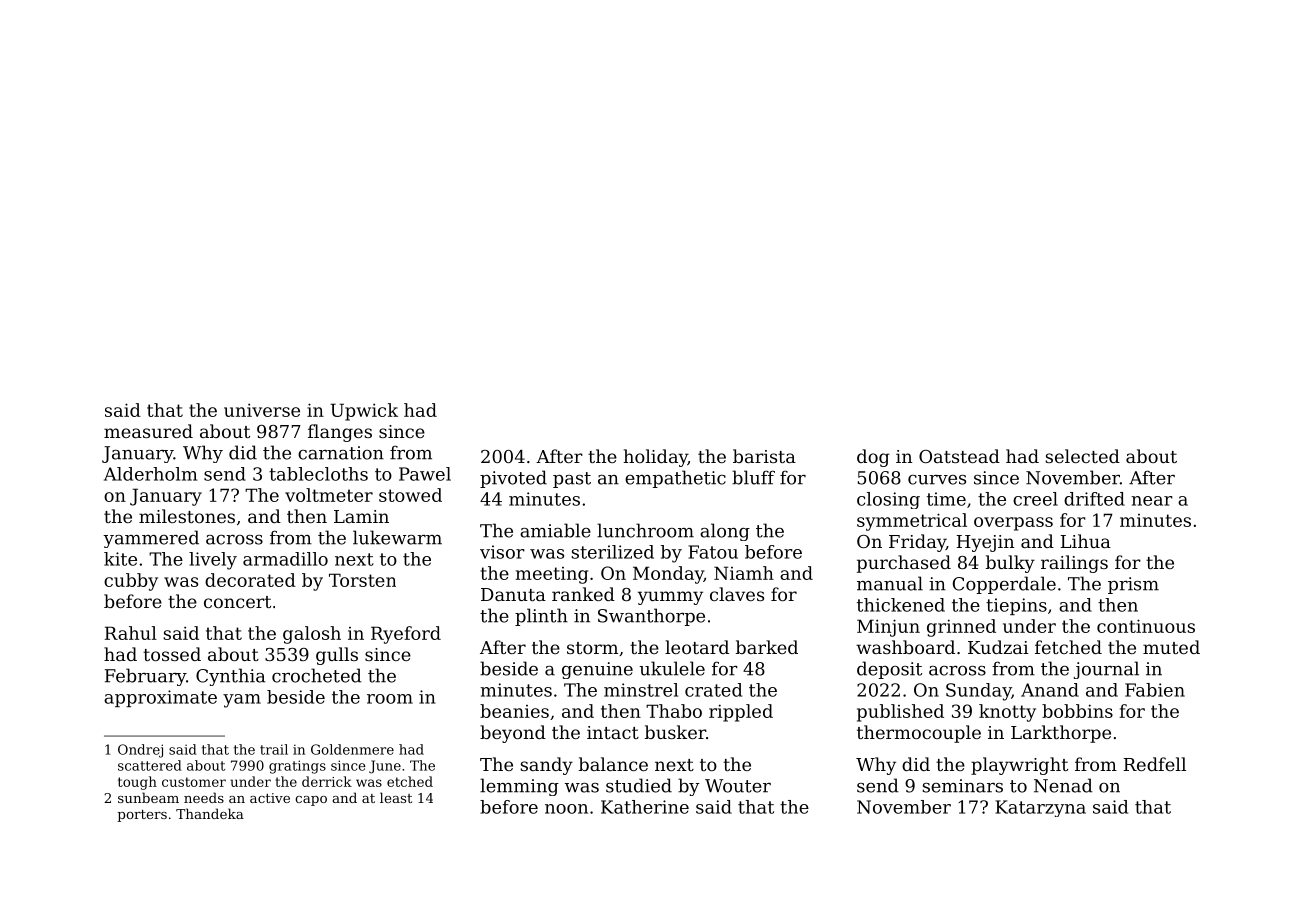 Image resolution: width=1308 pixels, height=924 pixels. Describe the element at coordinates (889, 670) in the screenshot. I see `deposit` at that location.
